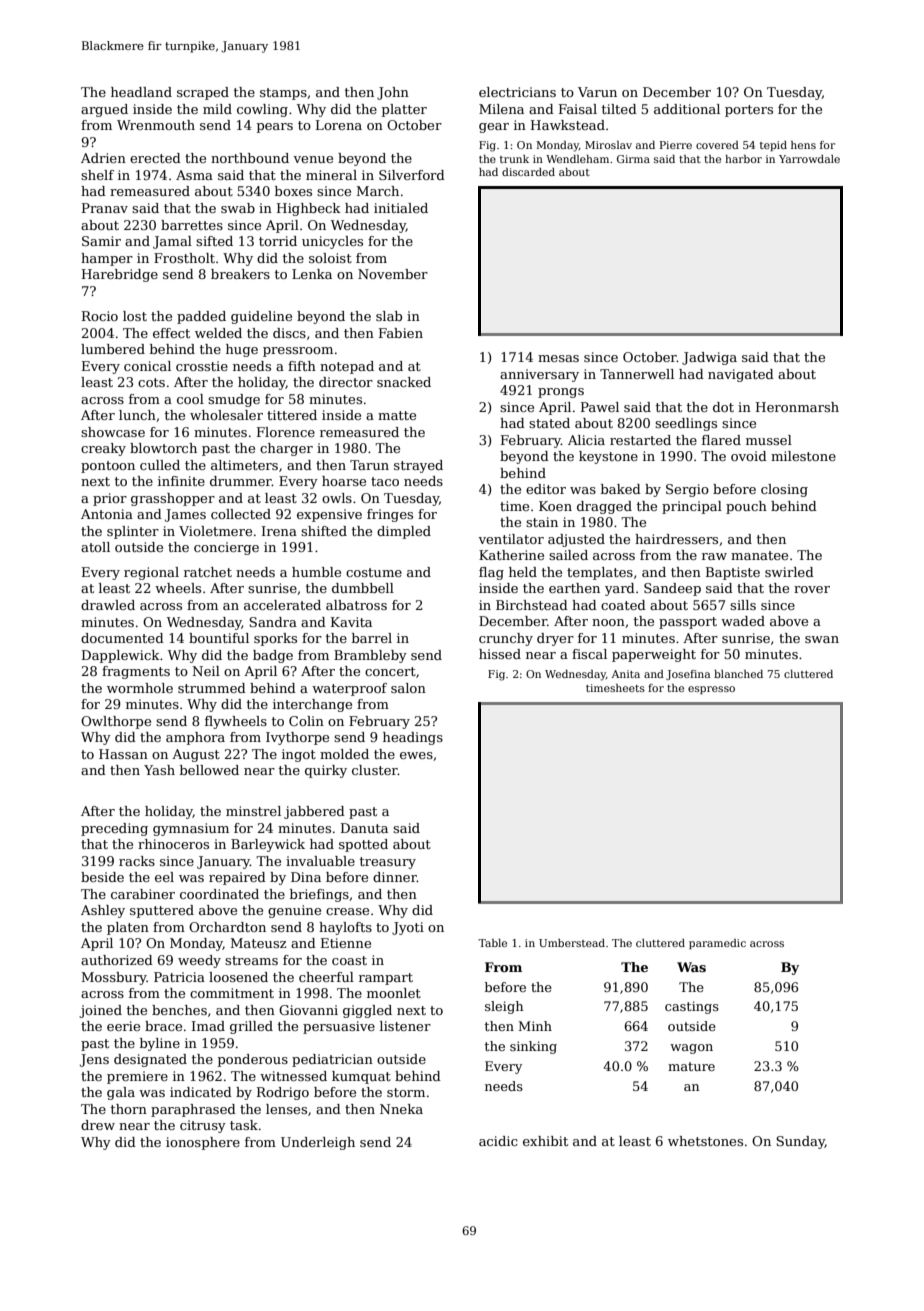 This page has height=1311, width=924. Describe the element at coordinates (809, 159) in the page. I see `Yarrowdale` at that location.
